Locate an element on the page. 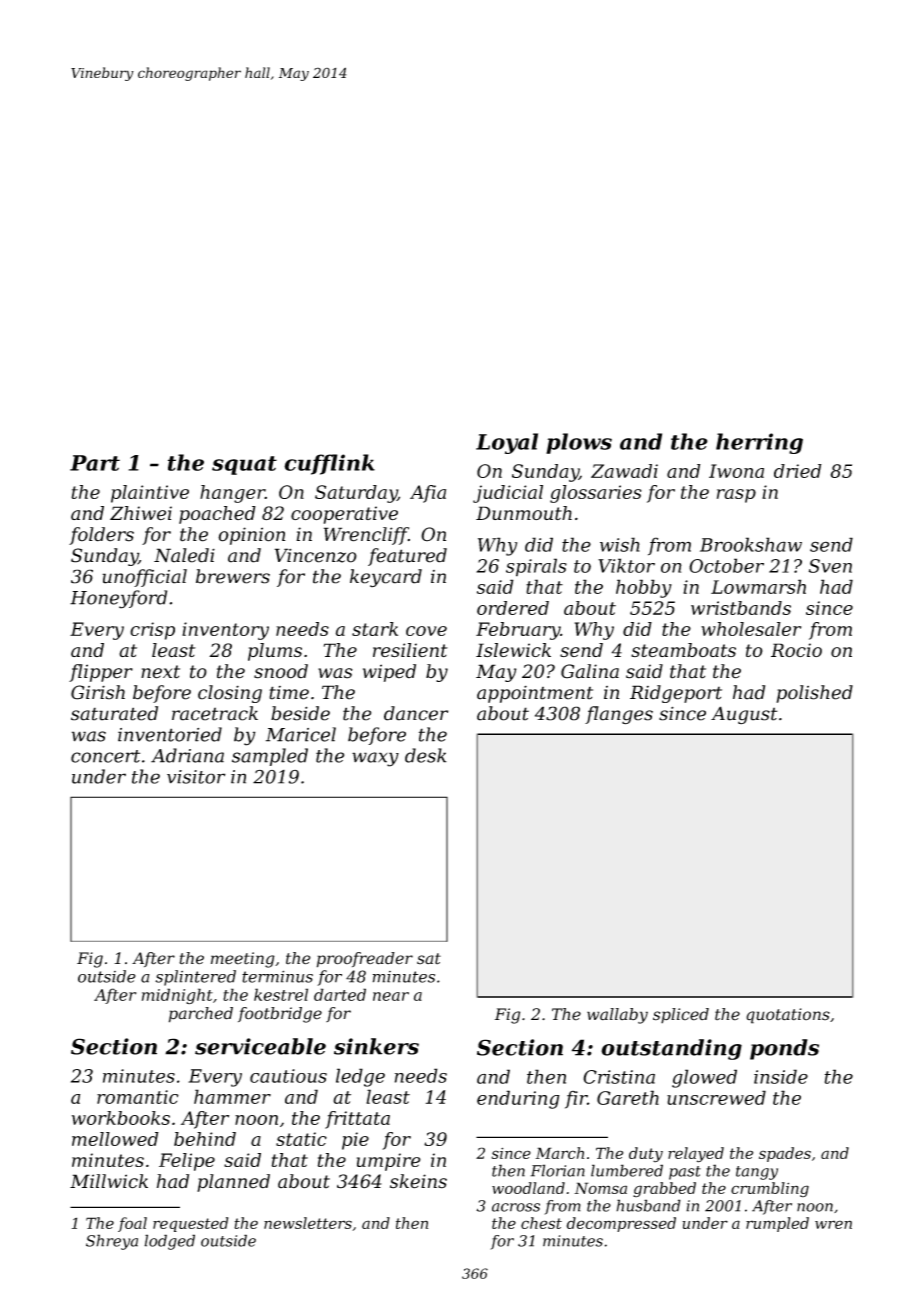  meeting is located at coordinates (243, 960).
